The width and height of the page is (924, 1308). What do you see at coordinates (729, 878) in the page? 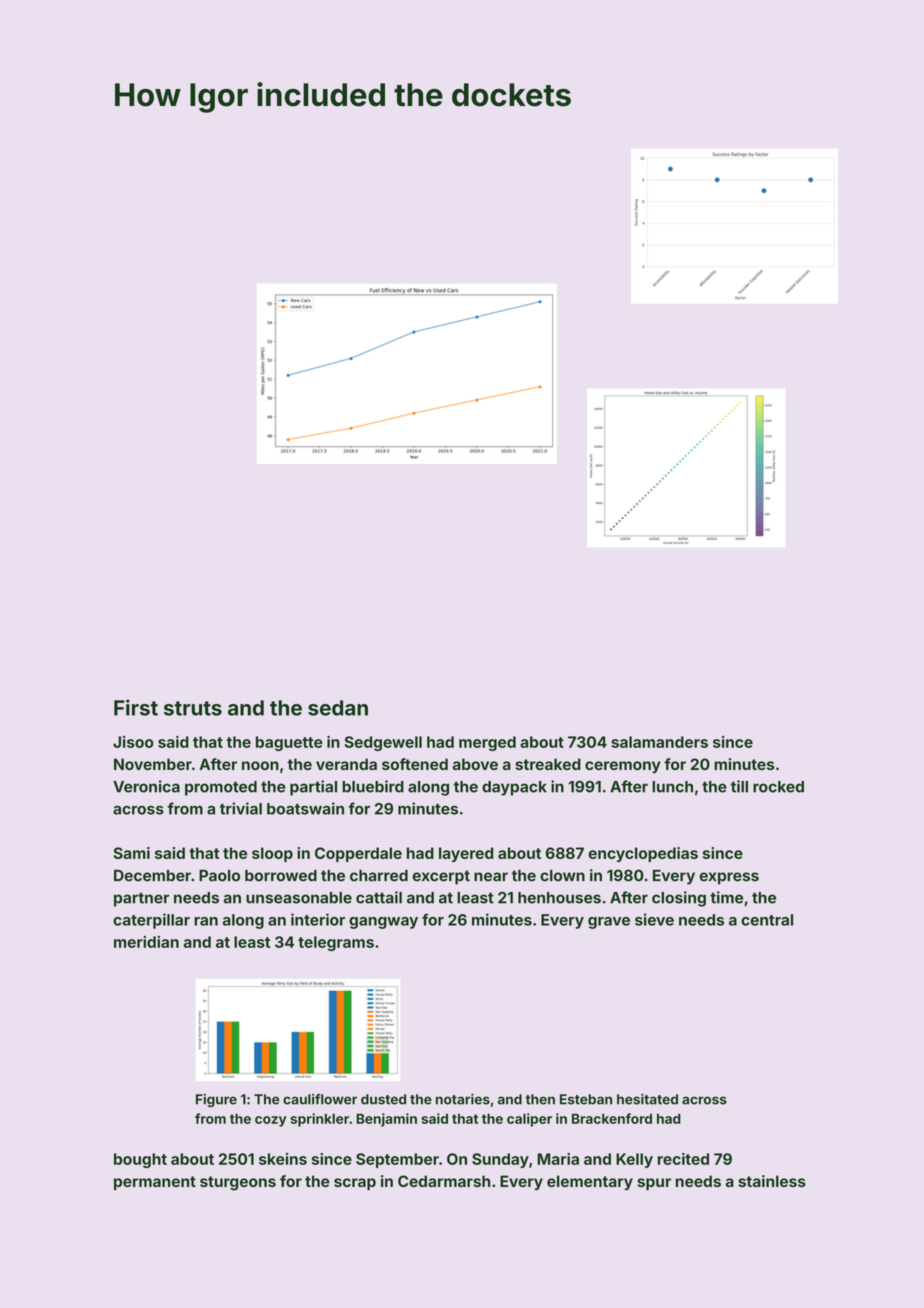
I see `express` at bounding box center [729, 878].
